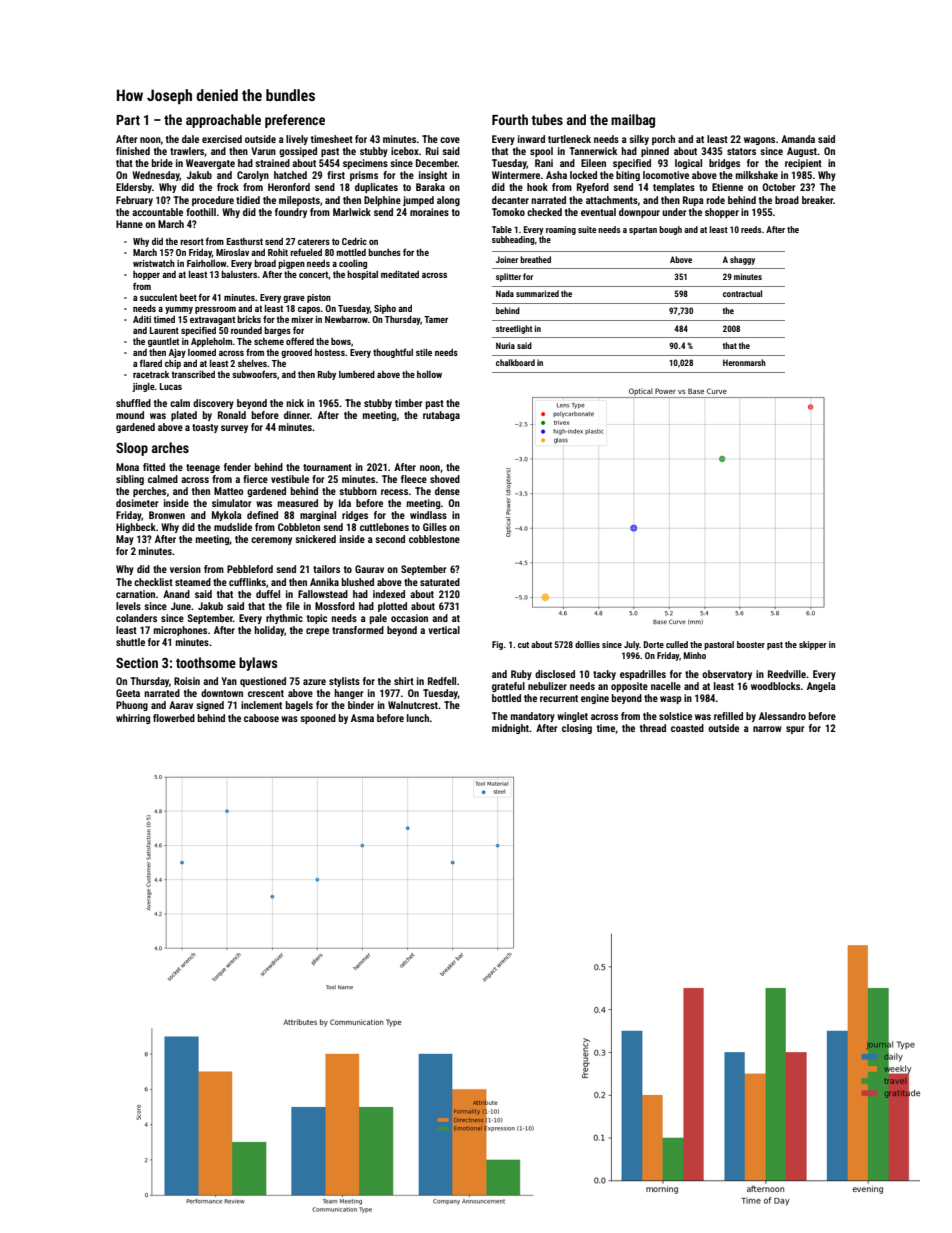 The image size is (952, 1233). I want to click on Heronmarsh, so click(744, 362).
